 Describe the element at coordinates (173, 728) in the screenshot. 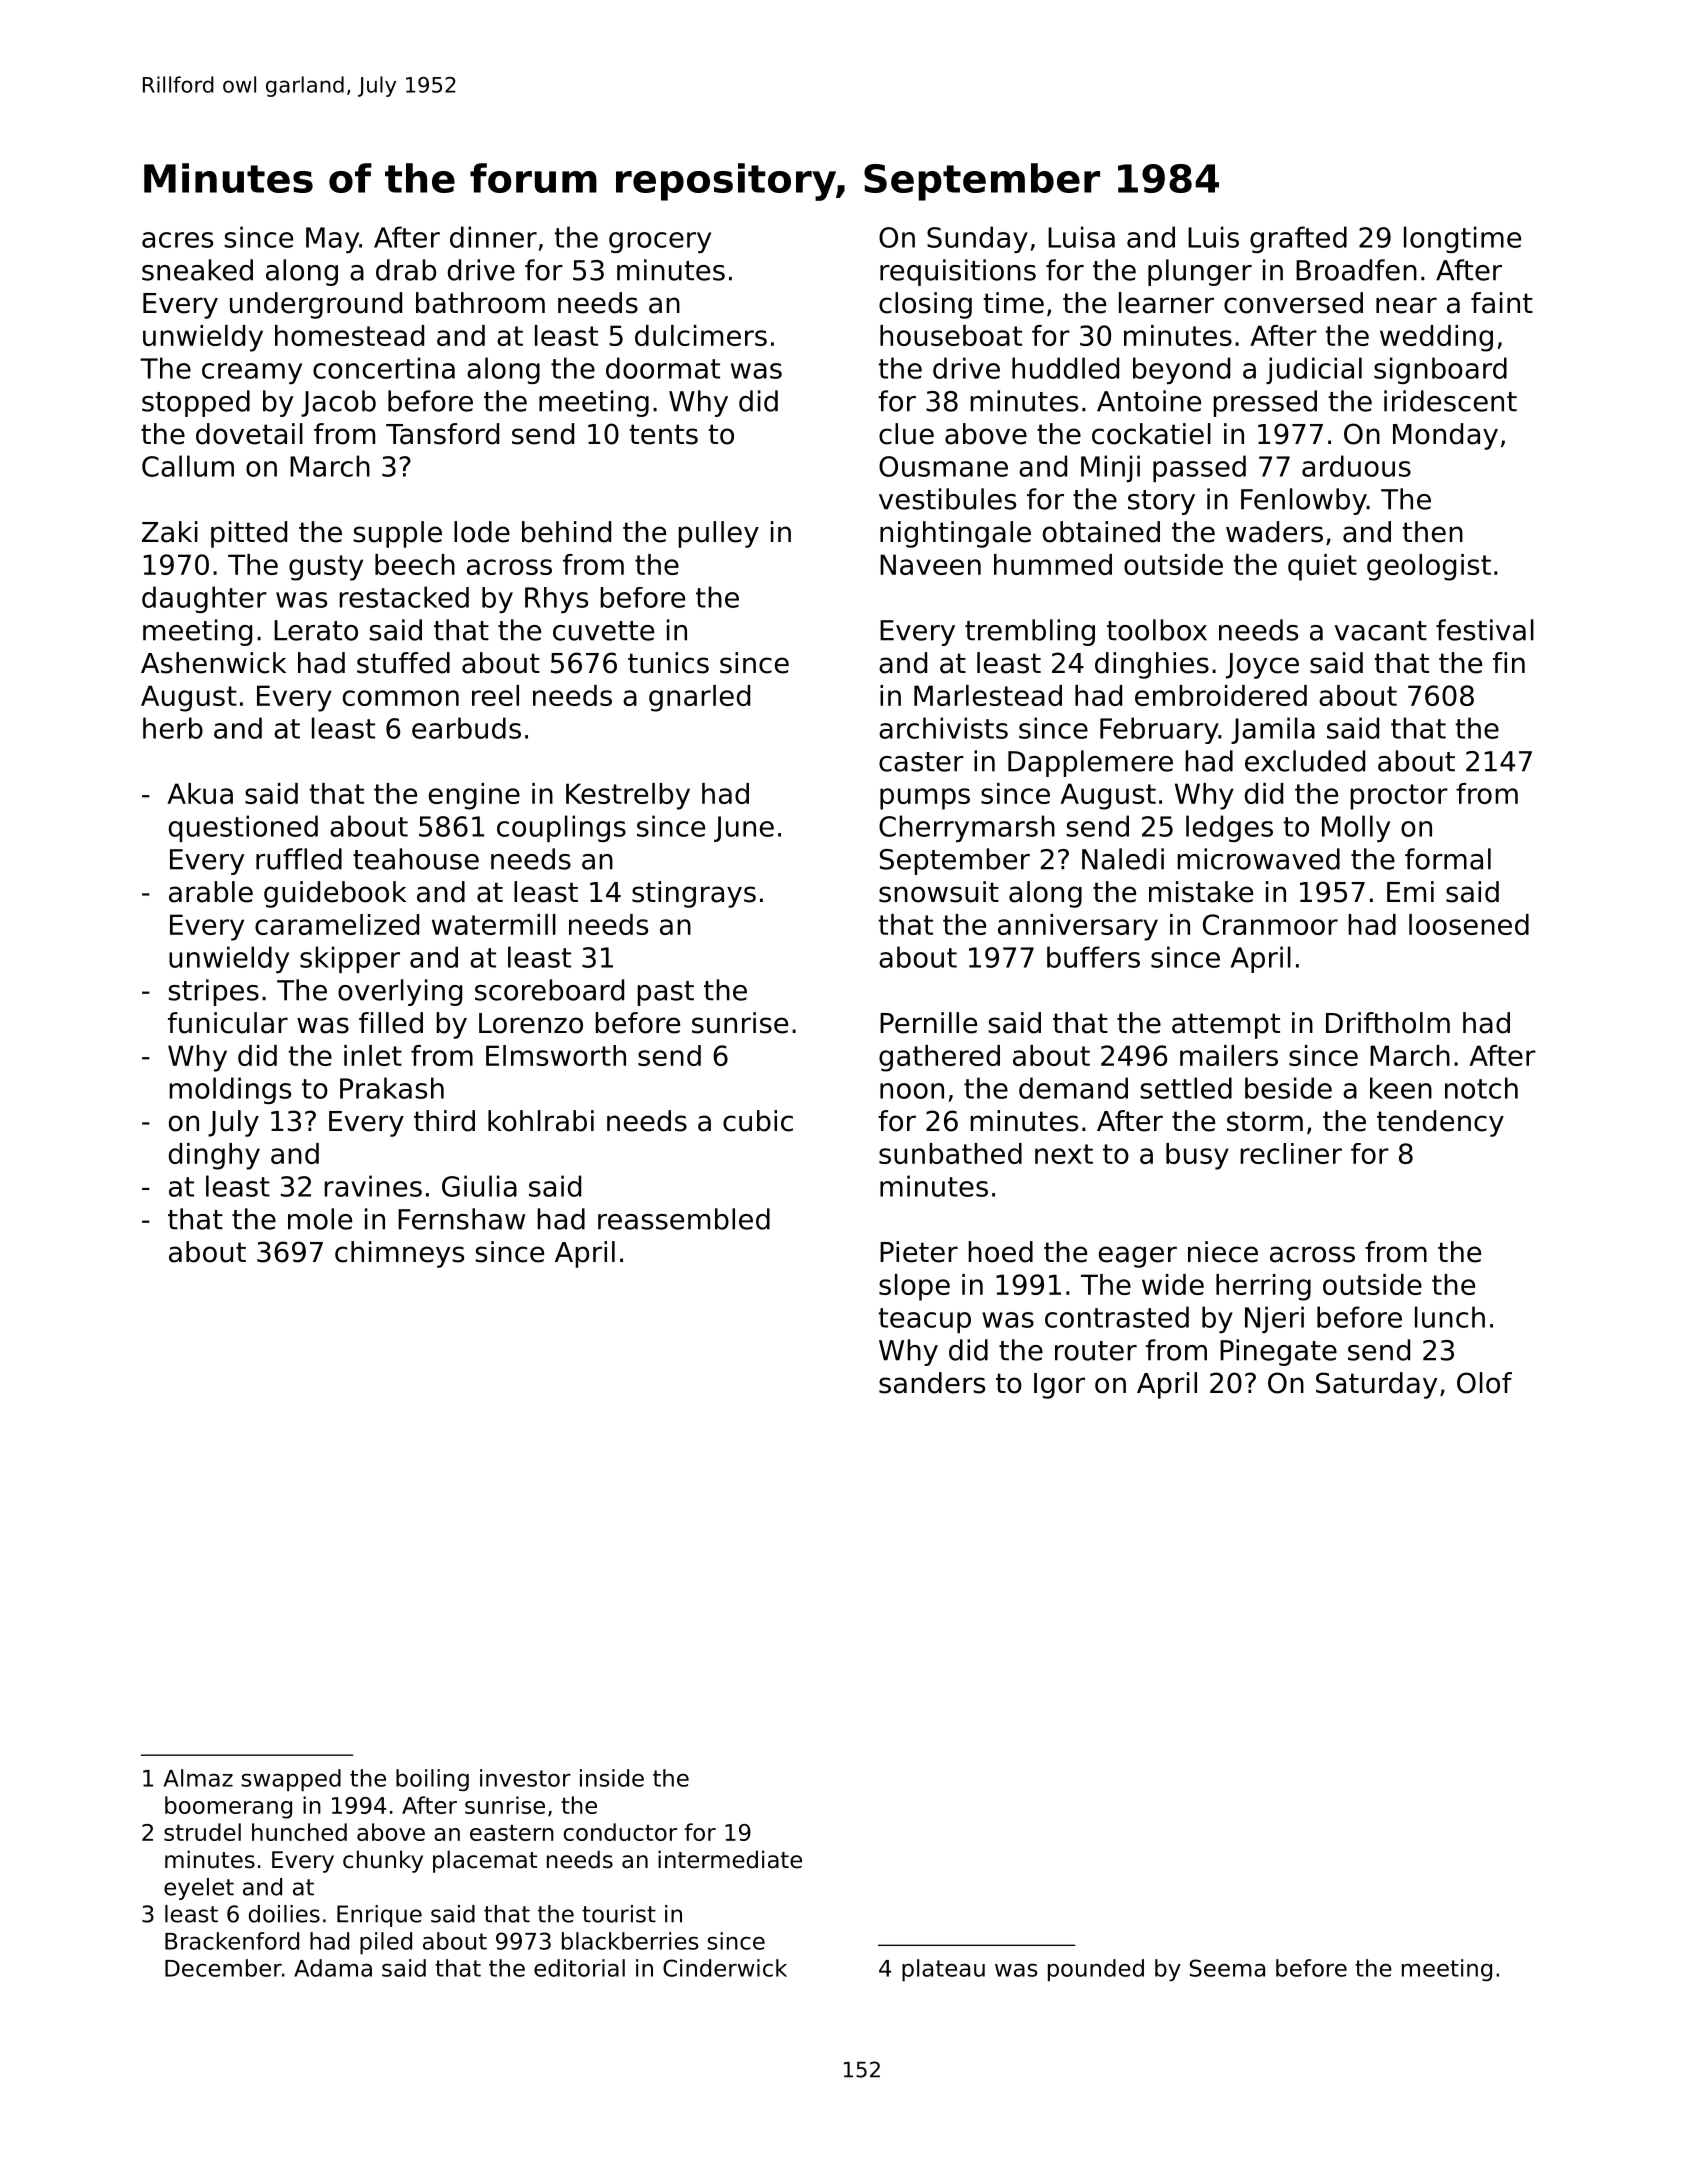

I see `herb` at that location.
